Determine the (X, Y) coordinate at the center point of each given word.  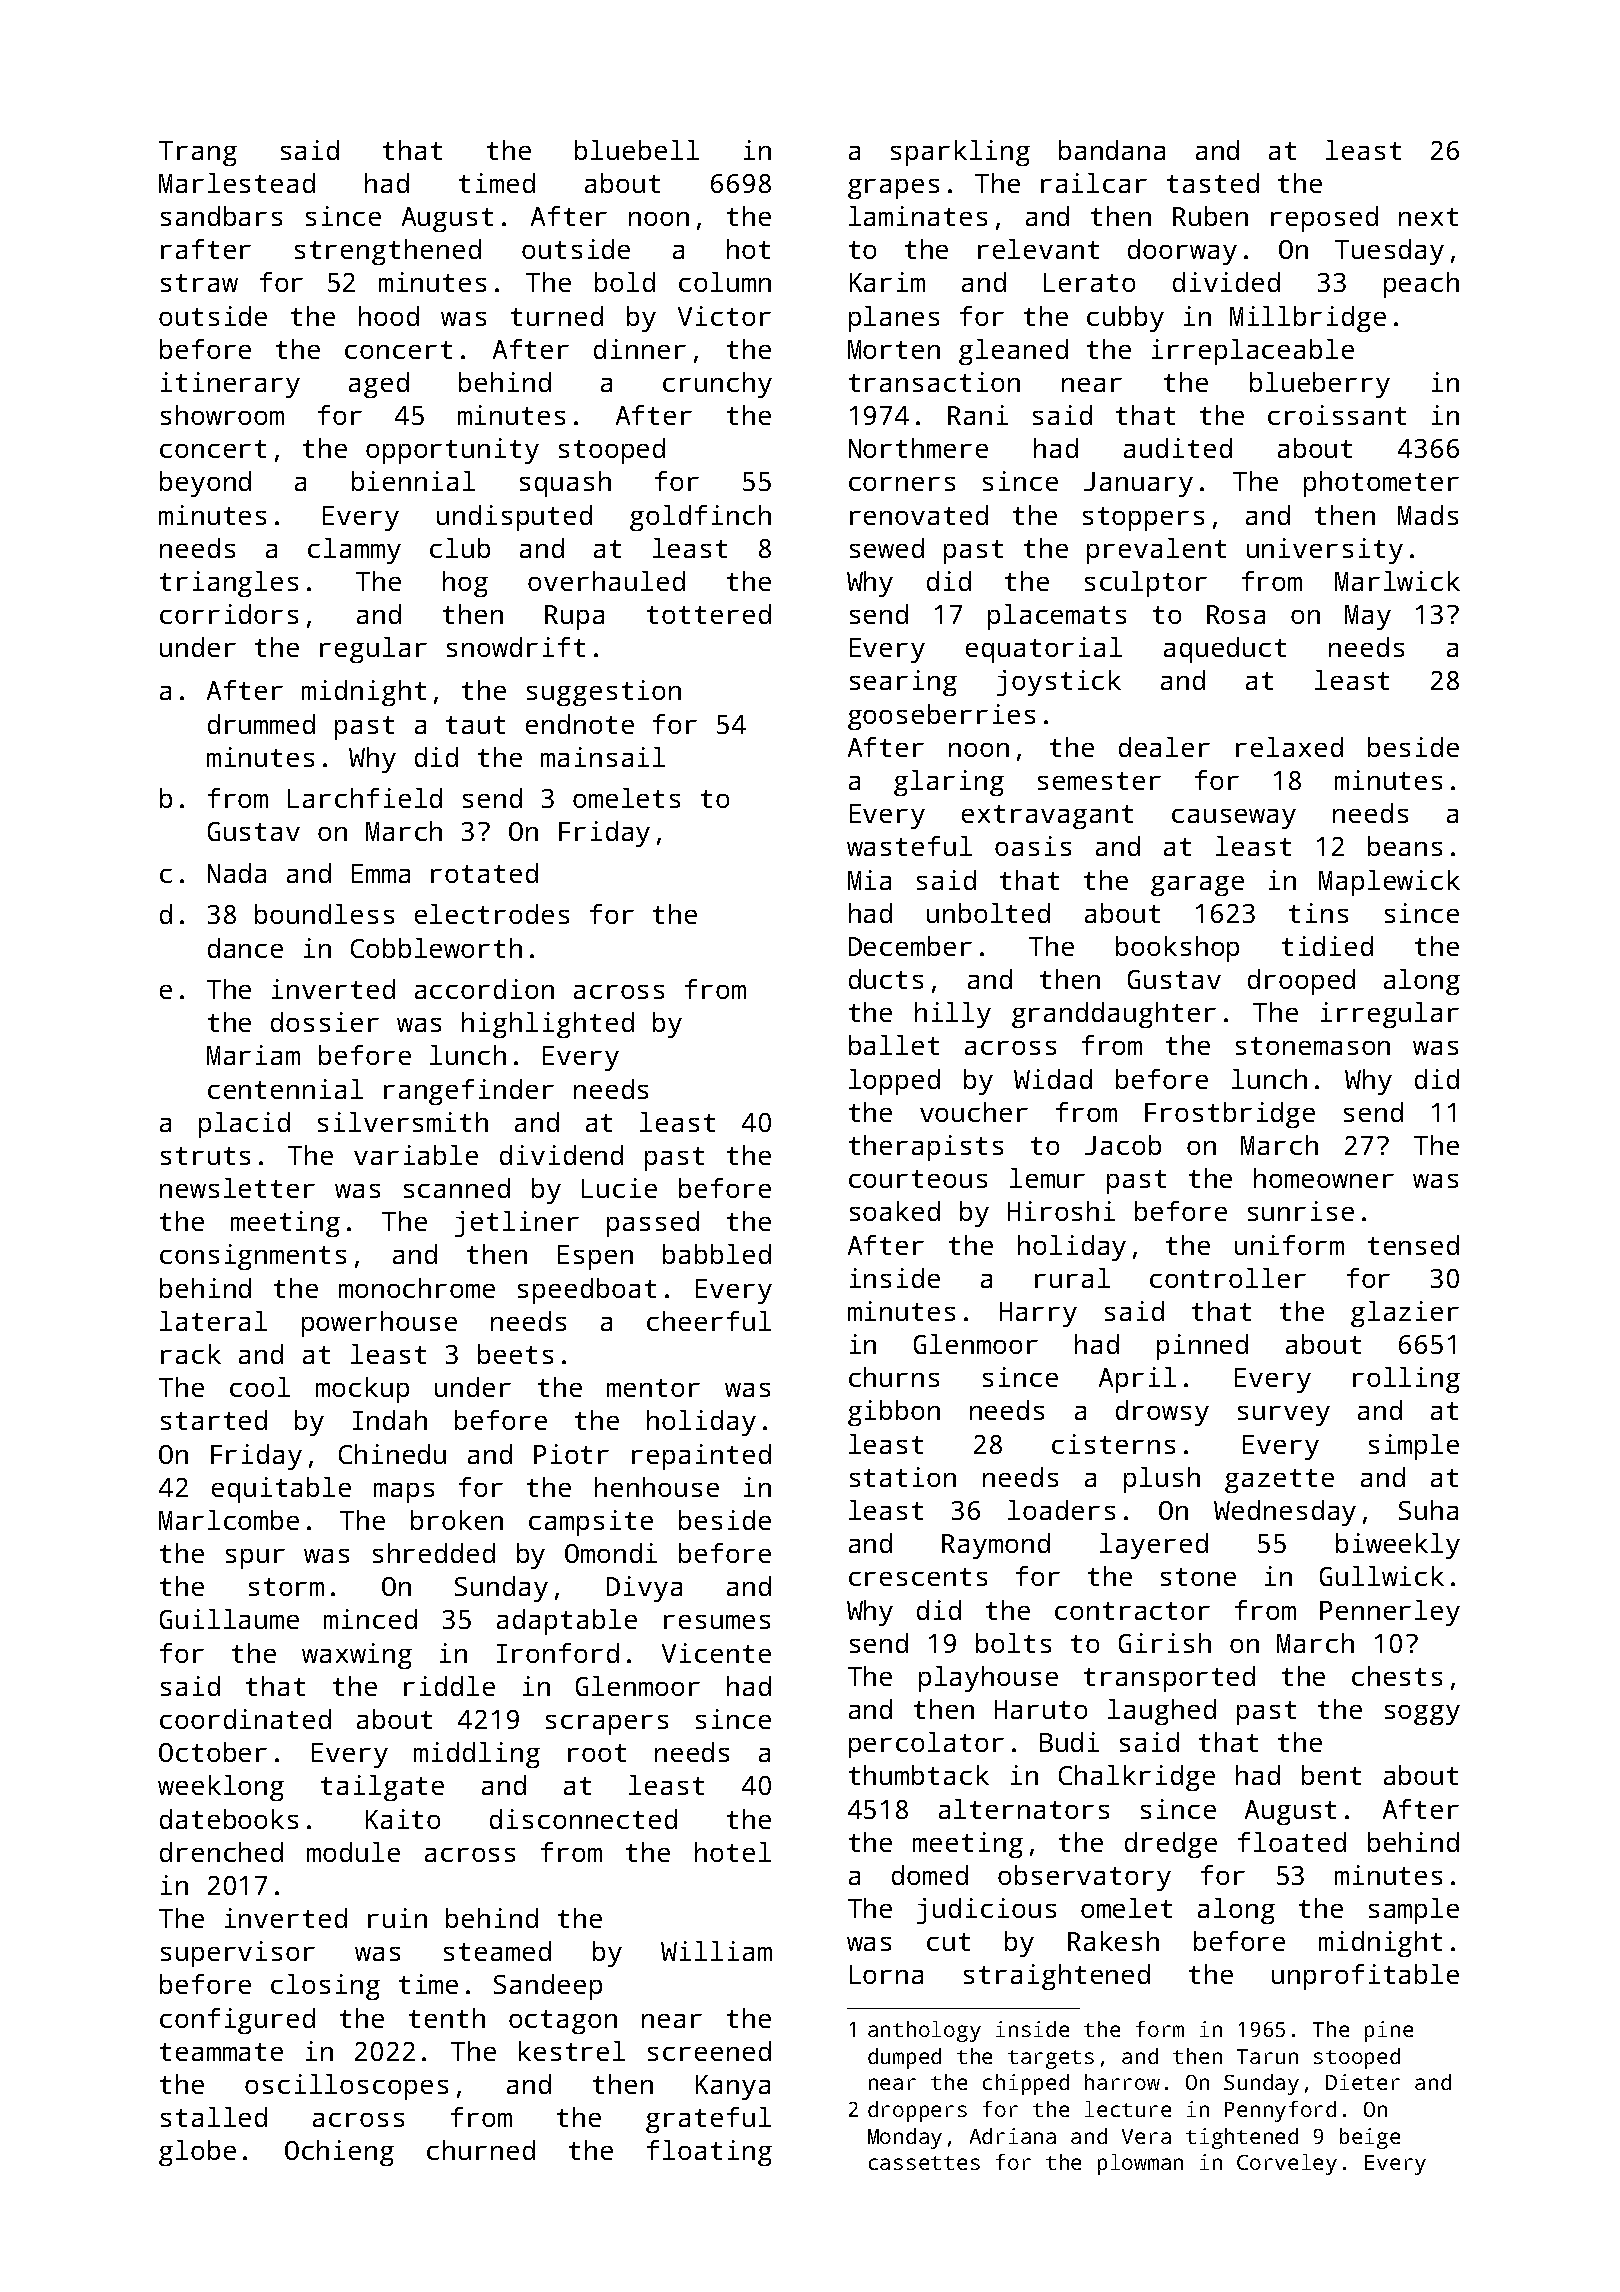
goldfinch (700, 518)
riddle (449, 1686)
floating (709, 2153)
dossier (325, 1022)
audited (1178, 448)
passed (653, 1224)
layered (1154, 1546)
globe (197, 2153)
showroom (222, 415)
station (903, 1477)
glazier (1405, 1314)
